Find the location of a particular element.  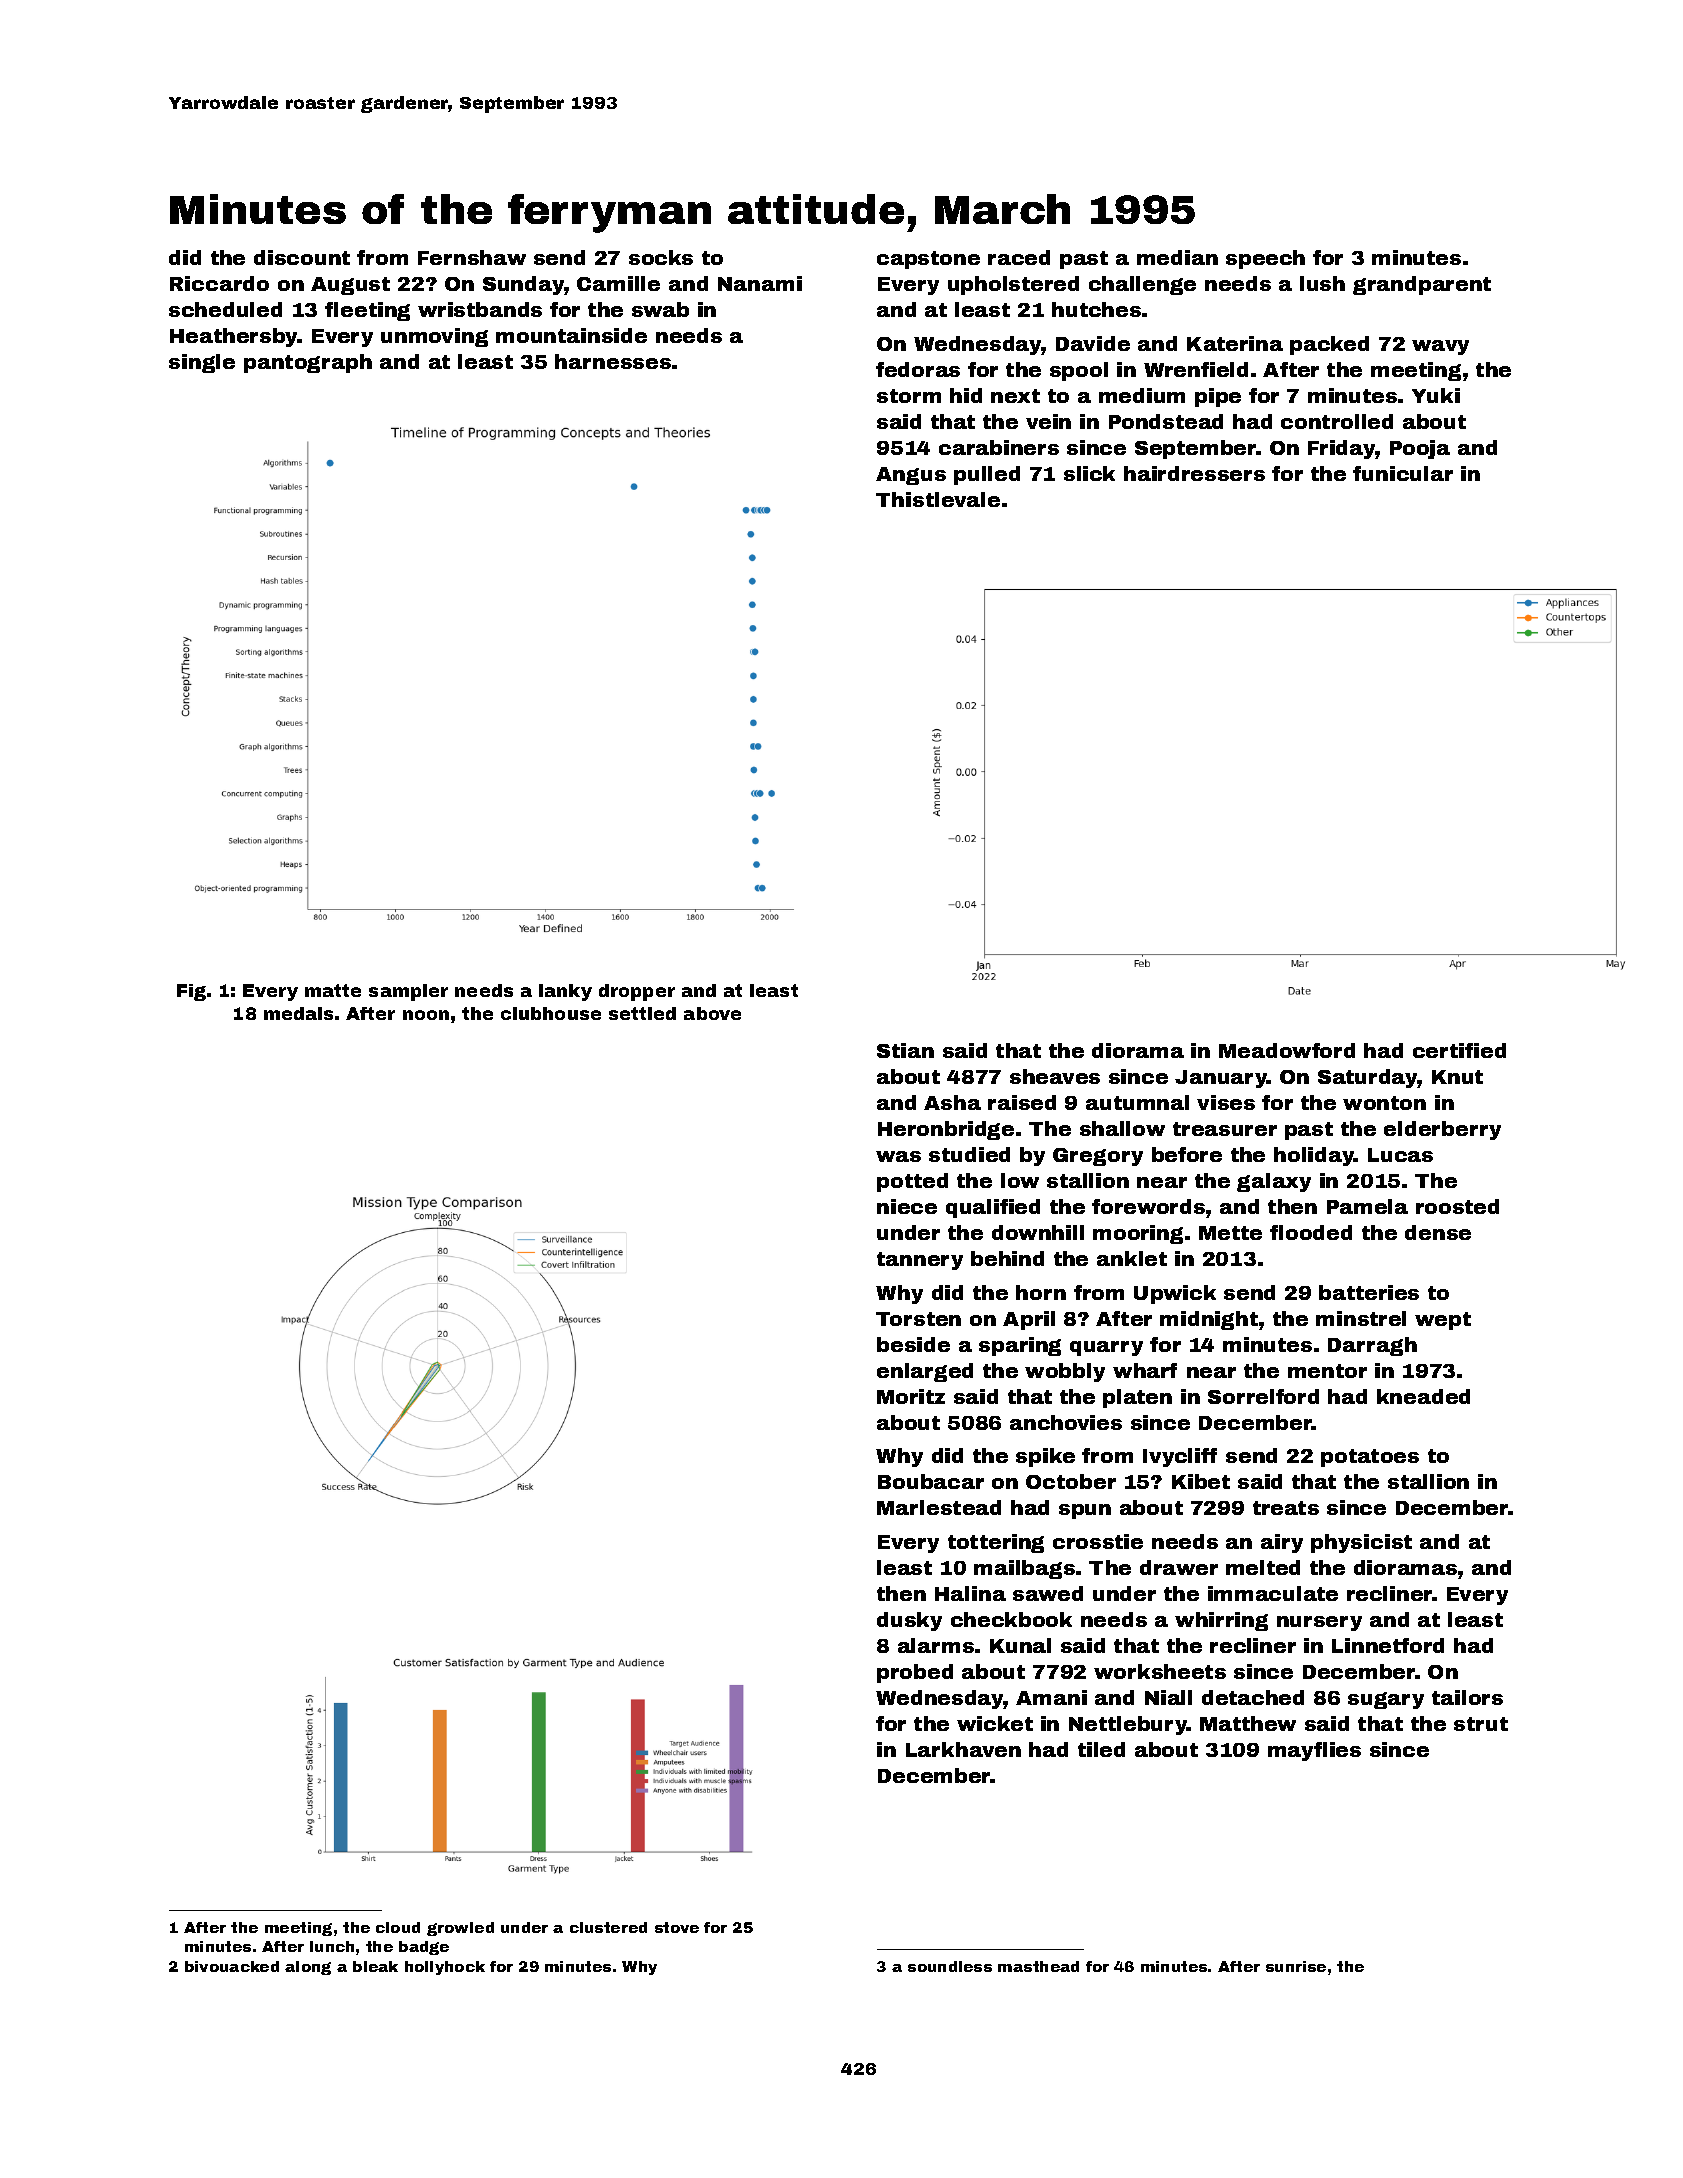

Stian is located at coordinates (905, 1050).
